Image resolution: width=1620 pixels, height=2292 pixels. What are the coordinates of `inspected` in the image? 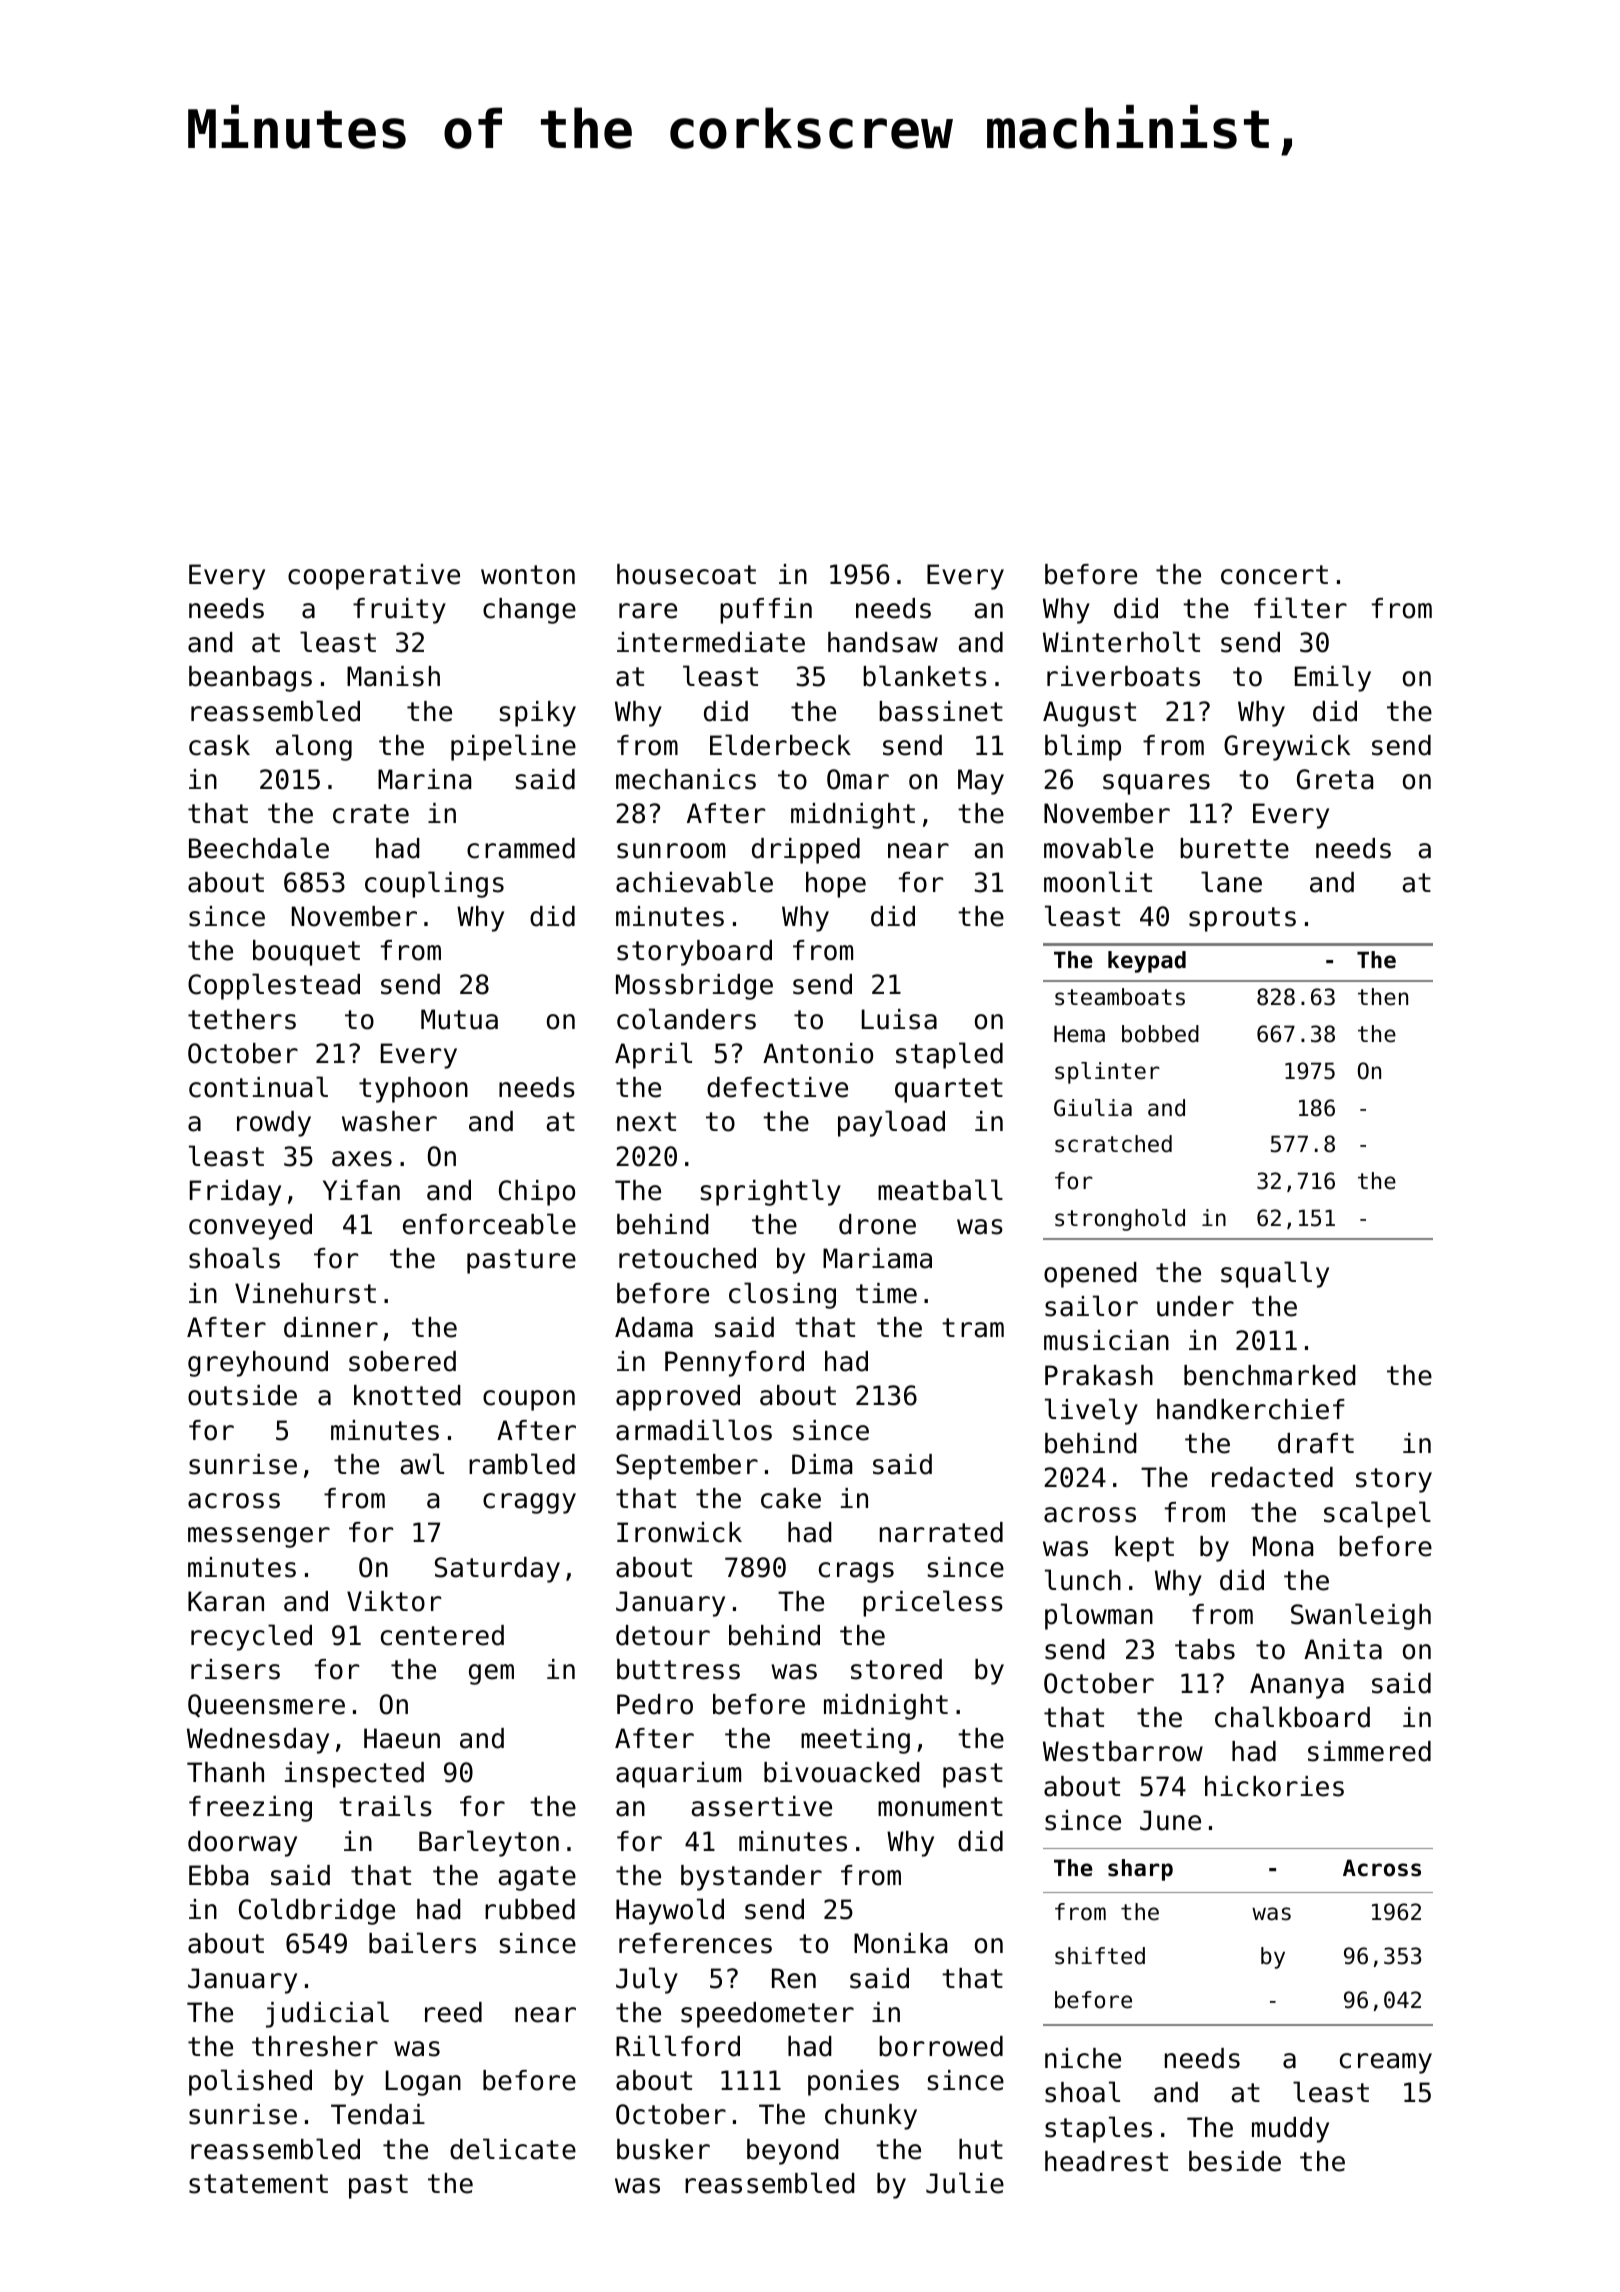 It's located at (354, 1775).
